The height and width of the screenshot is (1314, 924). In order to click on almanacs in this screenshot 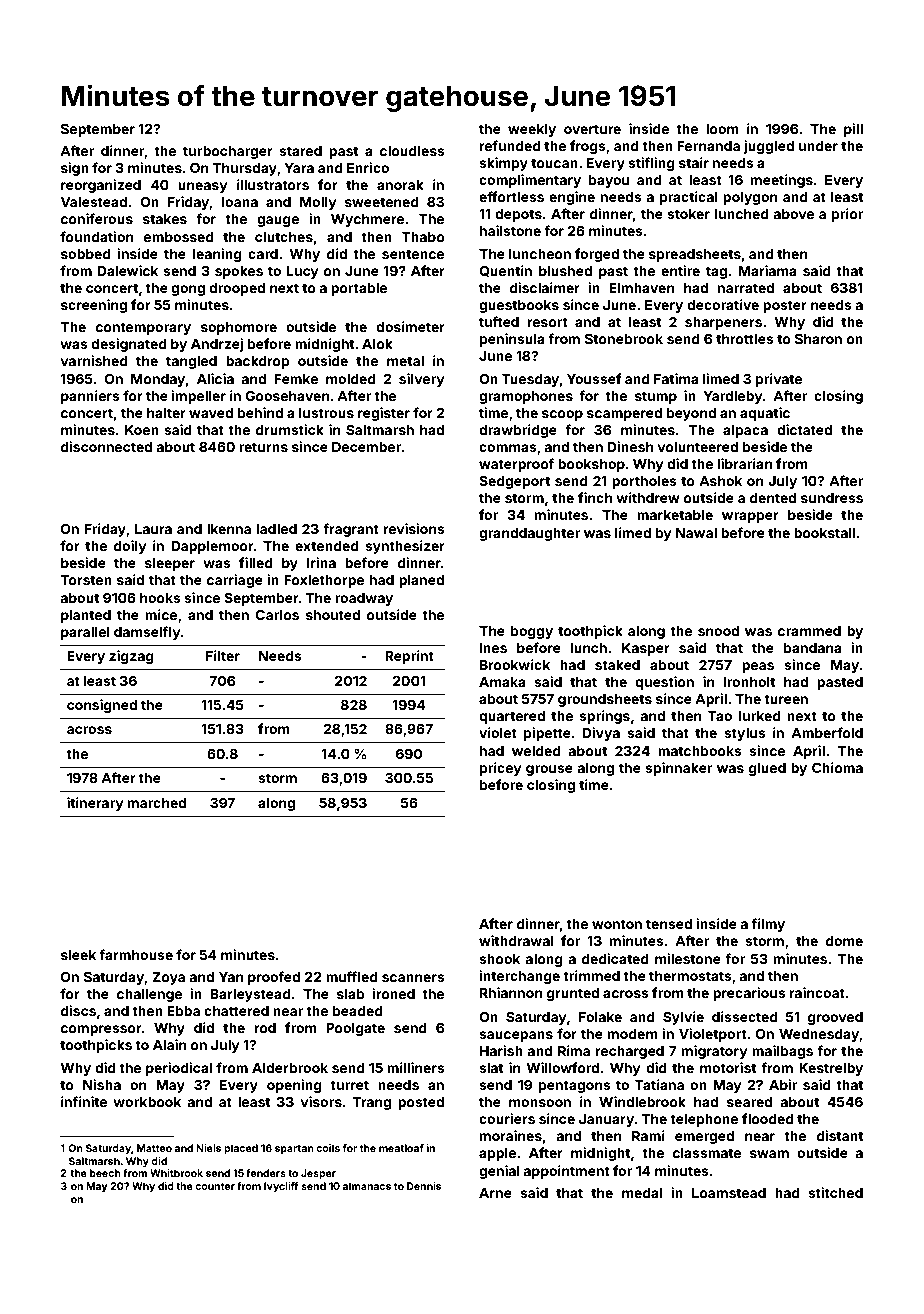, I will do `click(367, 1186)`.
